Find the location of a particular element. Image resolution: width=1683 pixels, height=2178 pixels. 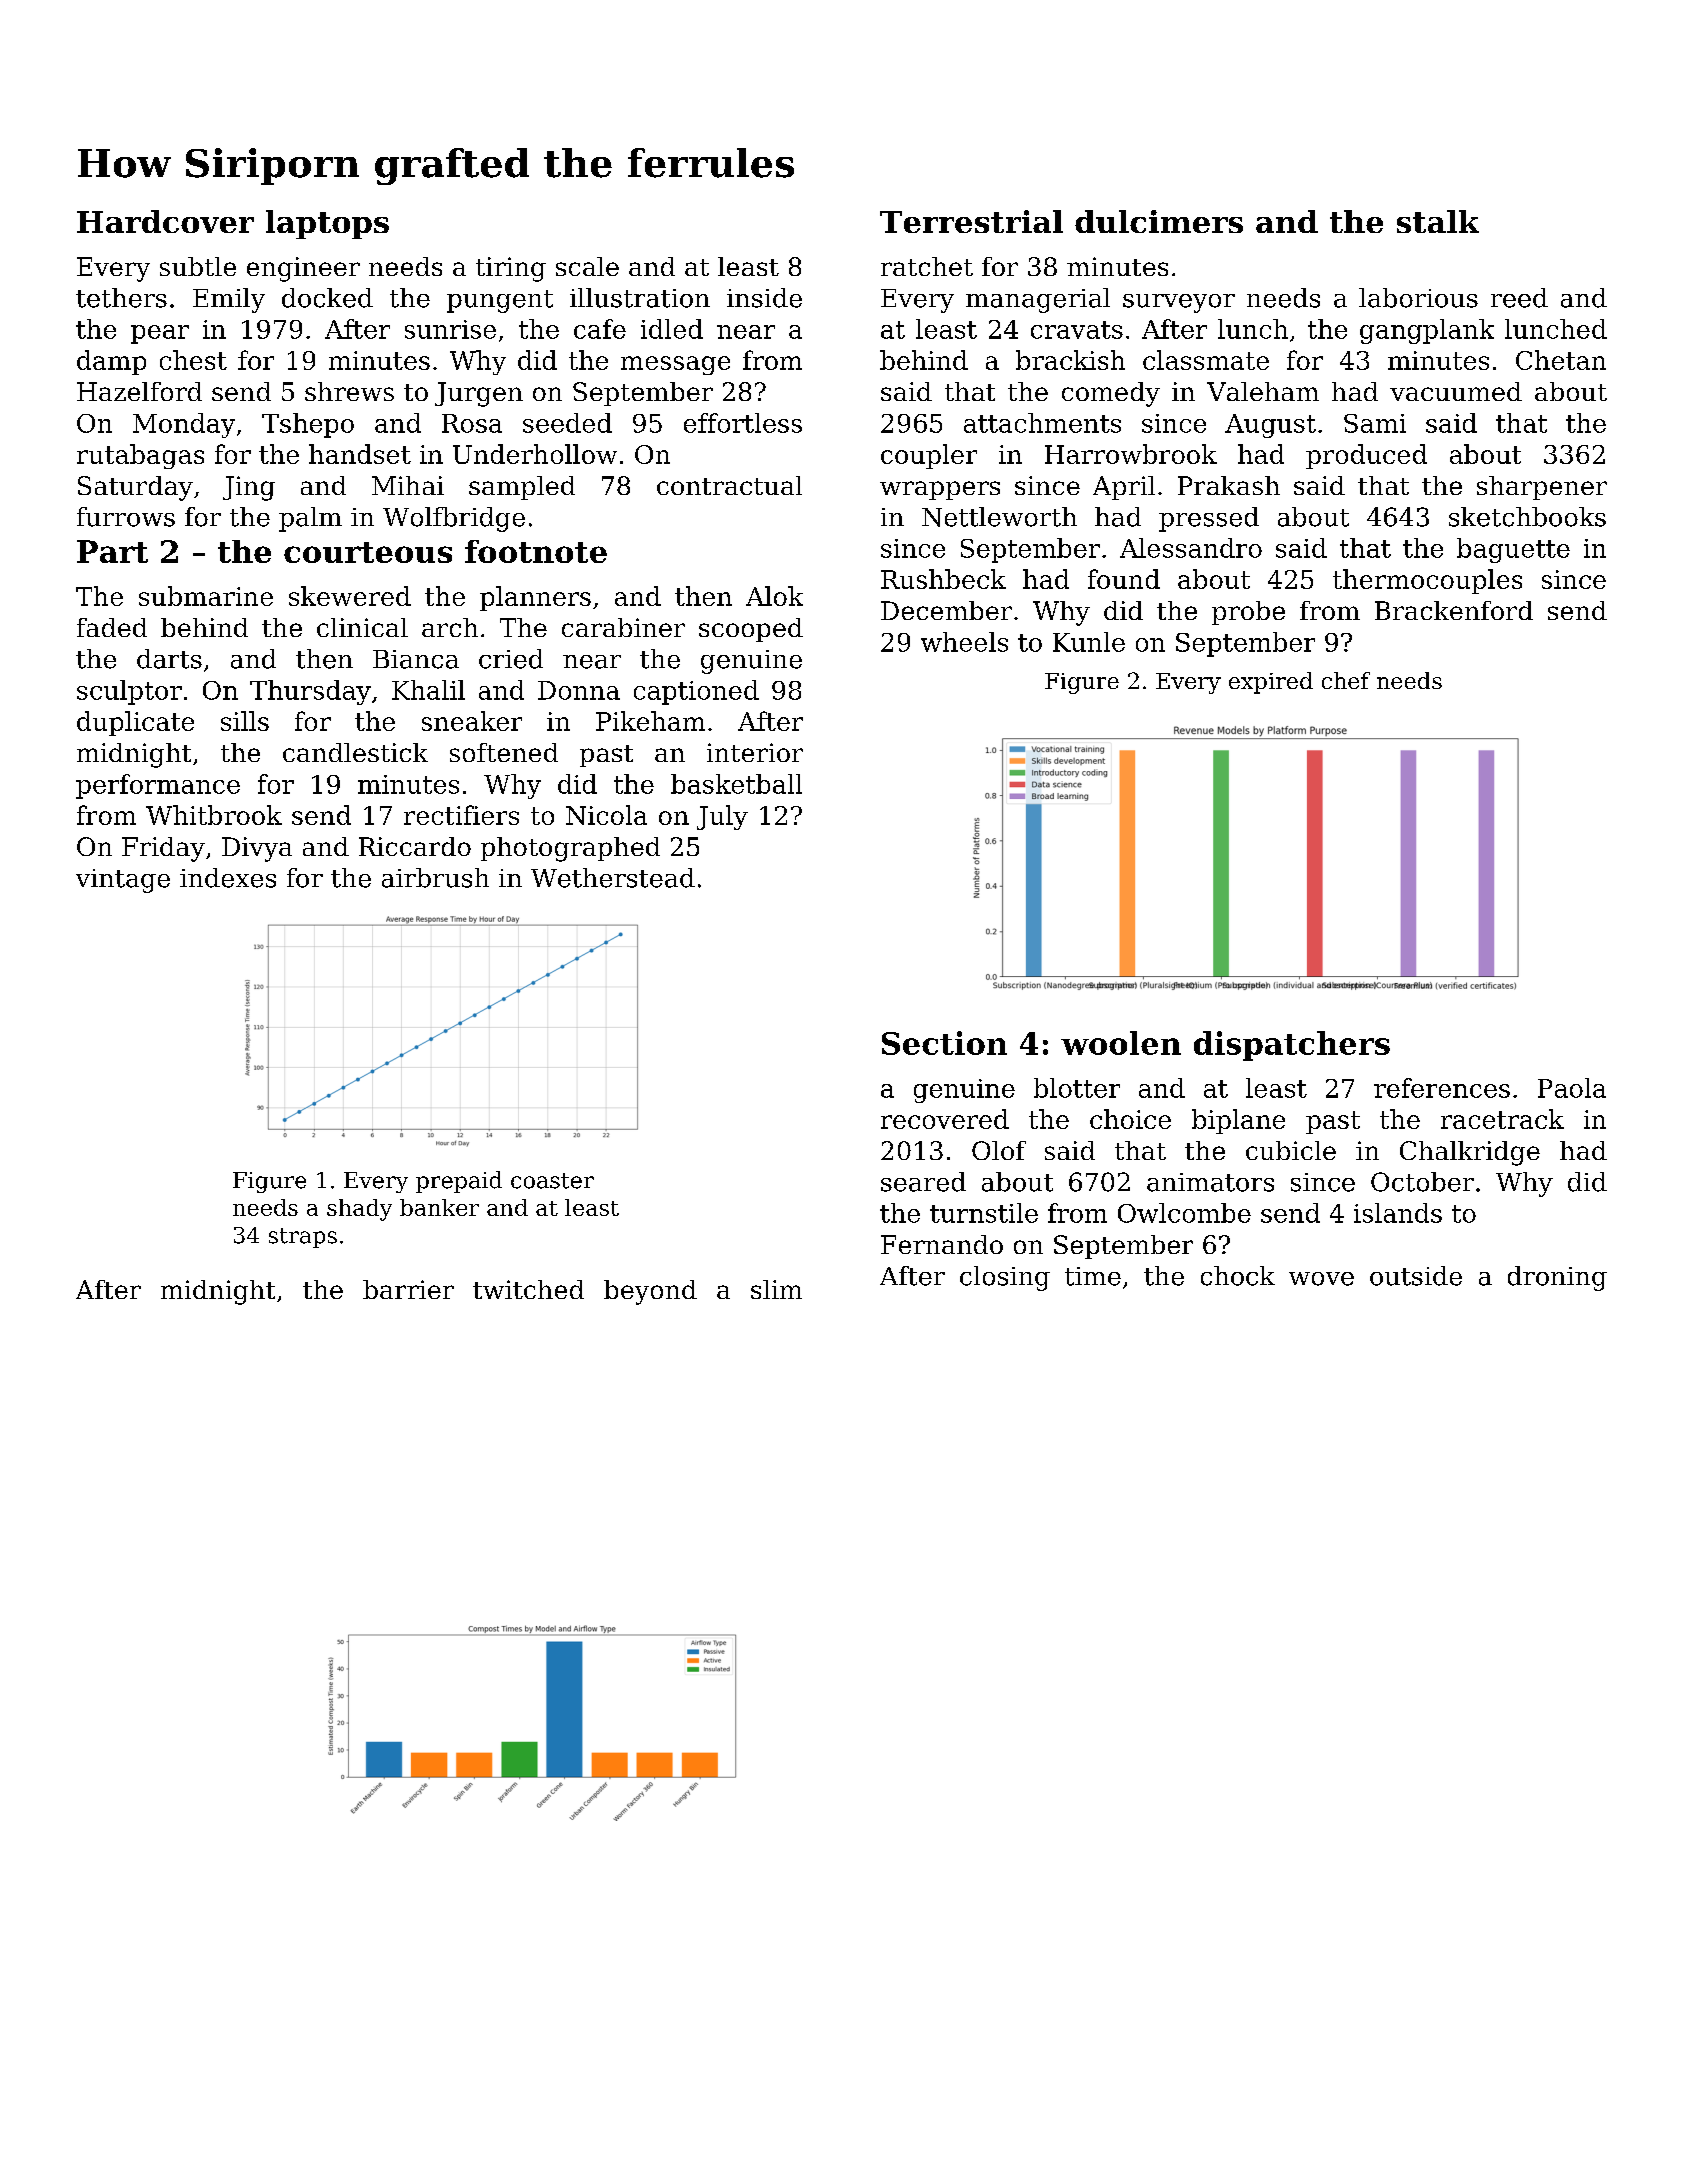

barrier is located at coordinates (408, 1289).
